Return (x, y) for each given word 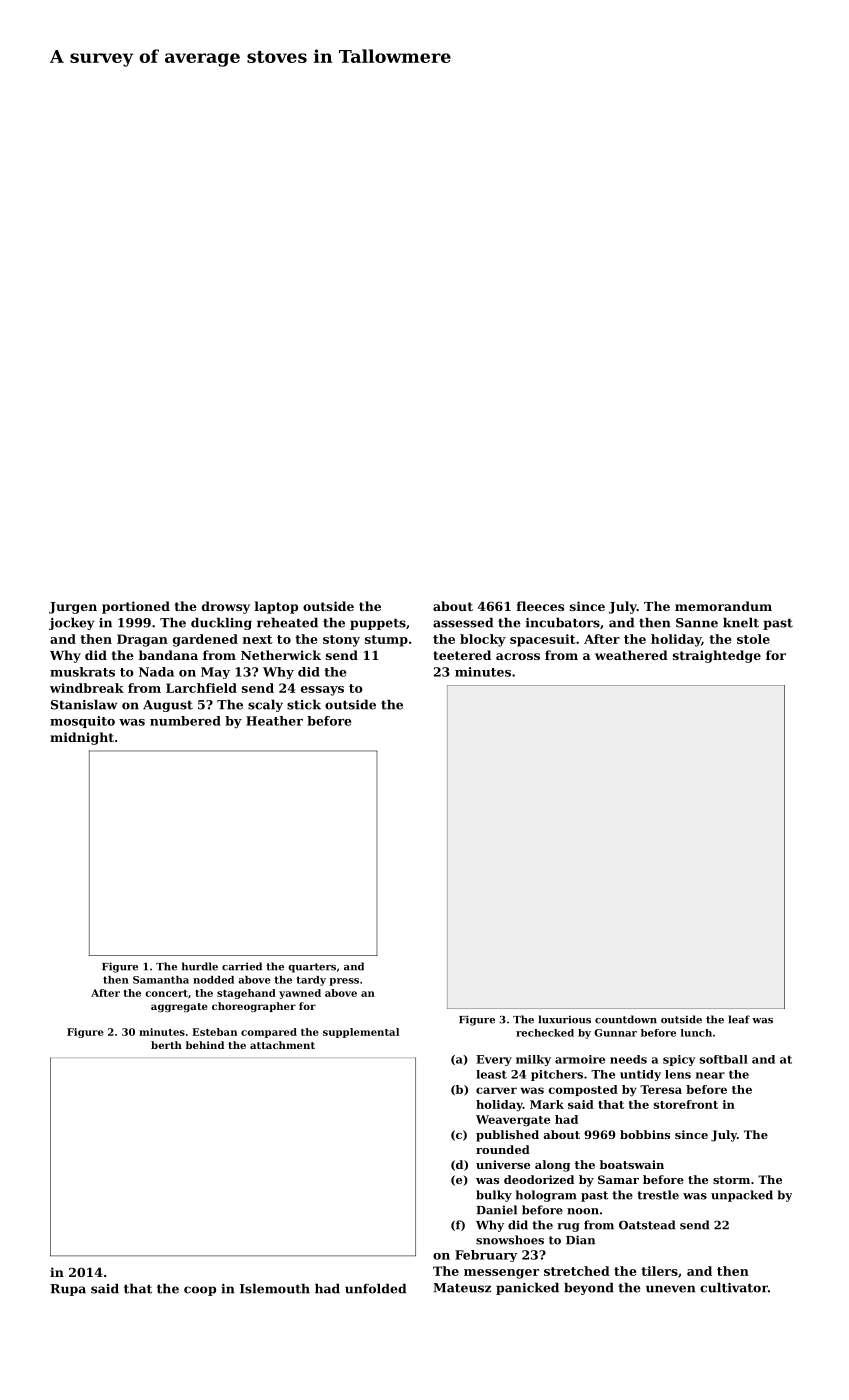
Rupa (68, 1290)
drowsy (226, 607)
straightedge (717, 656)
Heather (274, 721)
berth (166, 1045)
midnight (82, 738)
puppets (378, 624)
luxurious (564, 1019)
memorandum (723, 606)
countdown (626, 1019)
